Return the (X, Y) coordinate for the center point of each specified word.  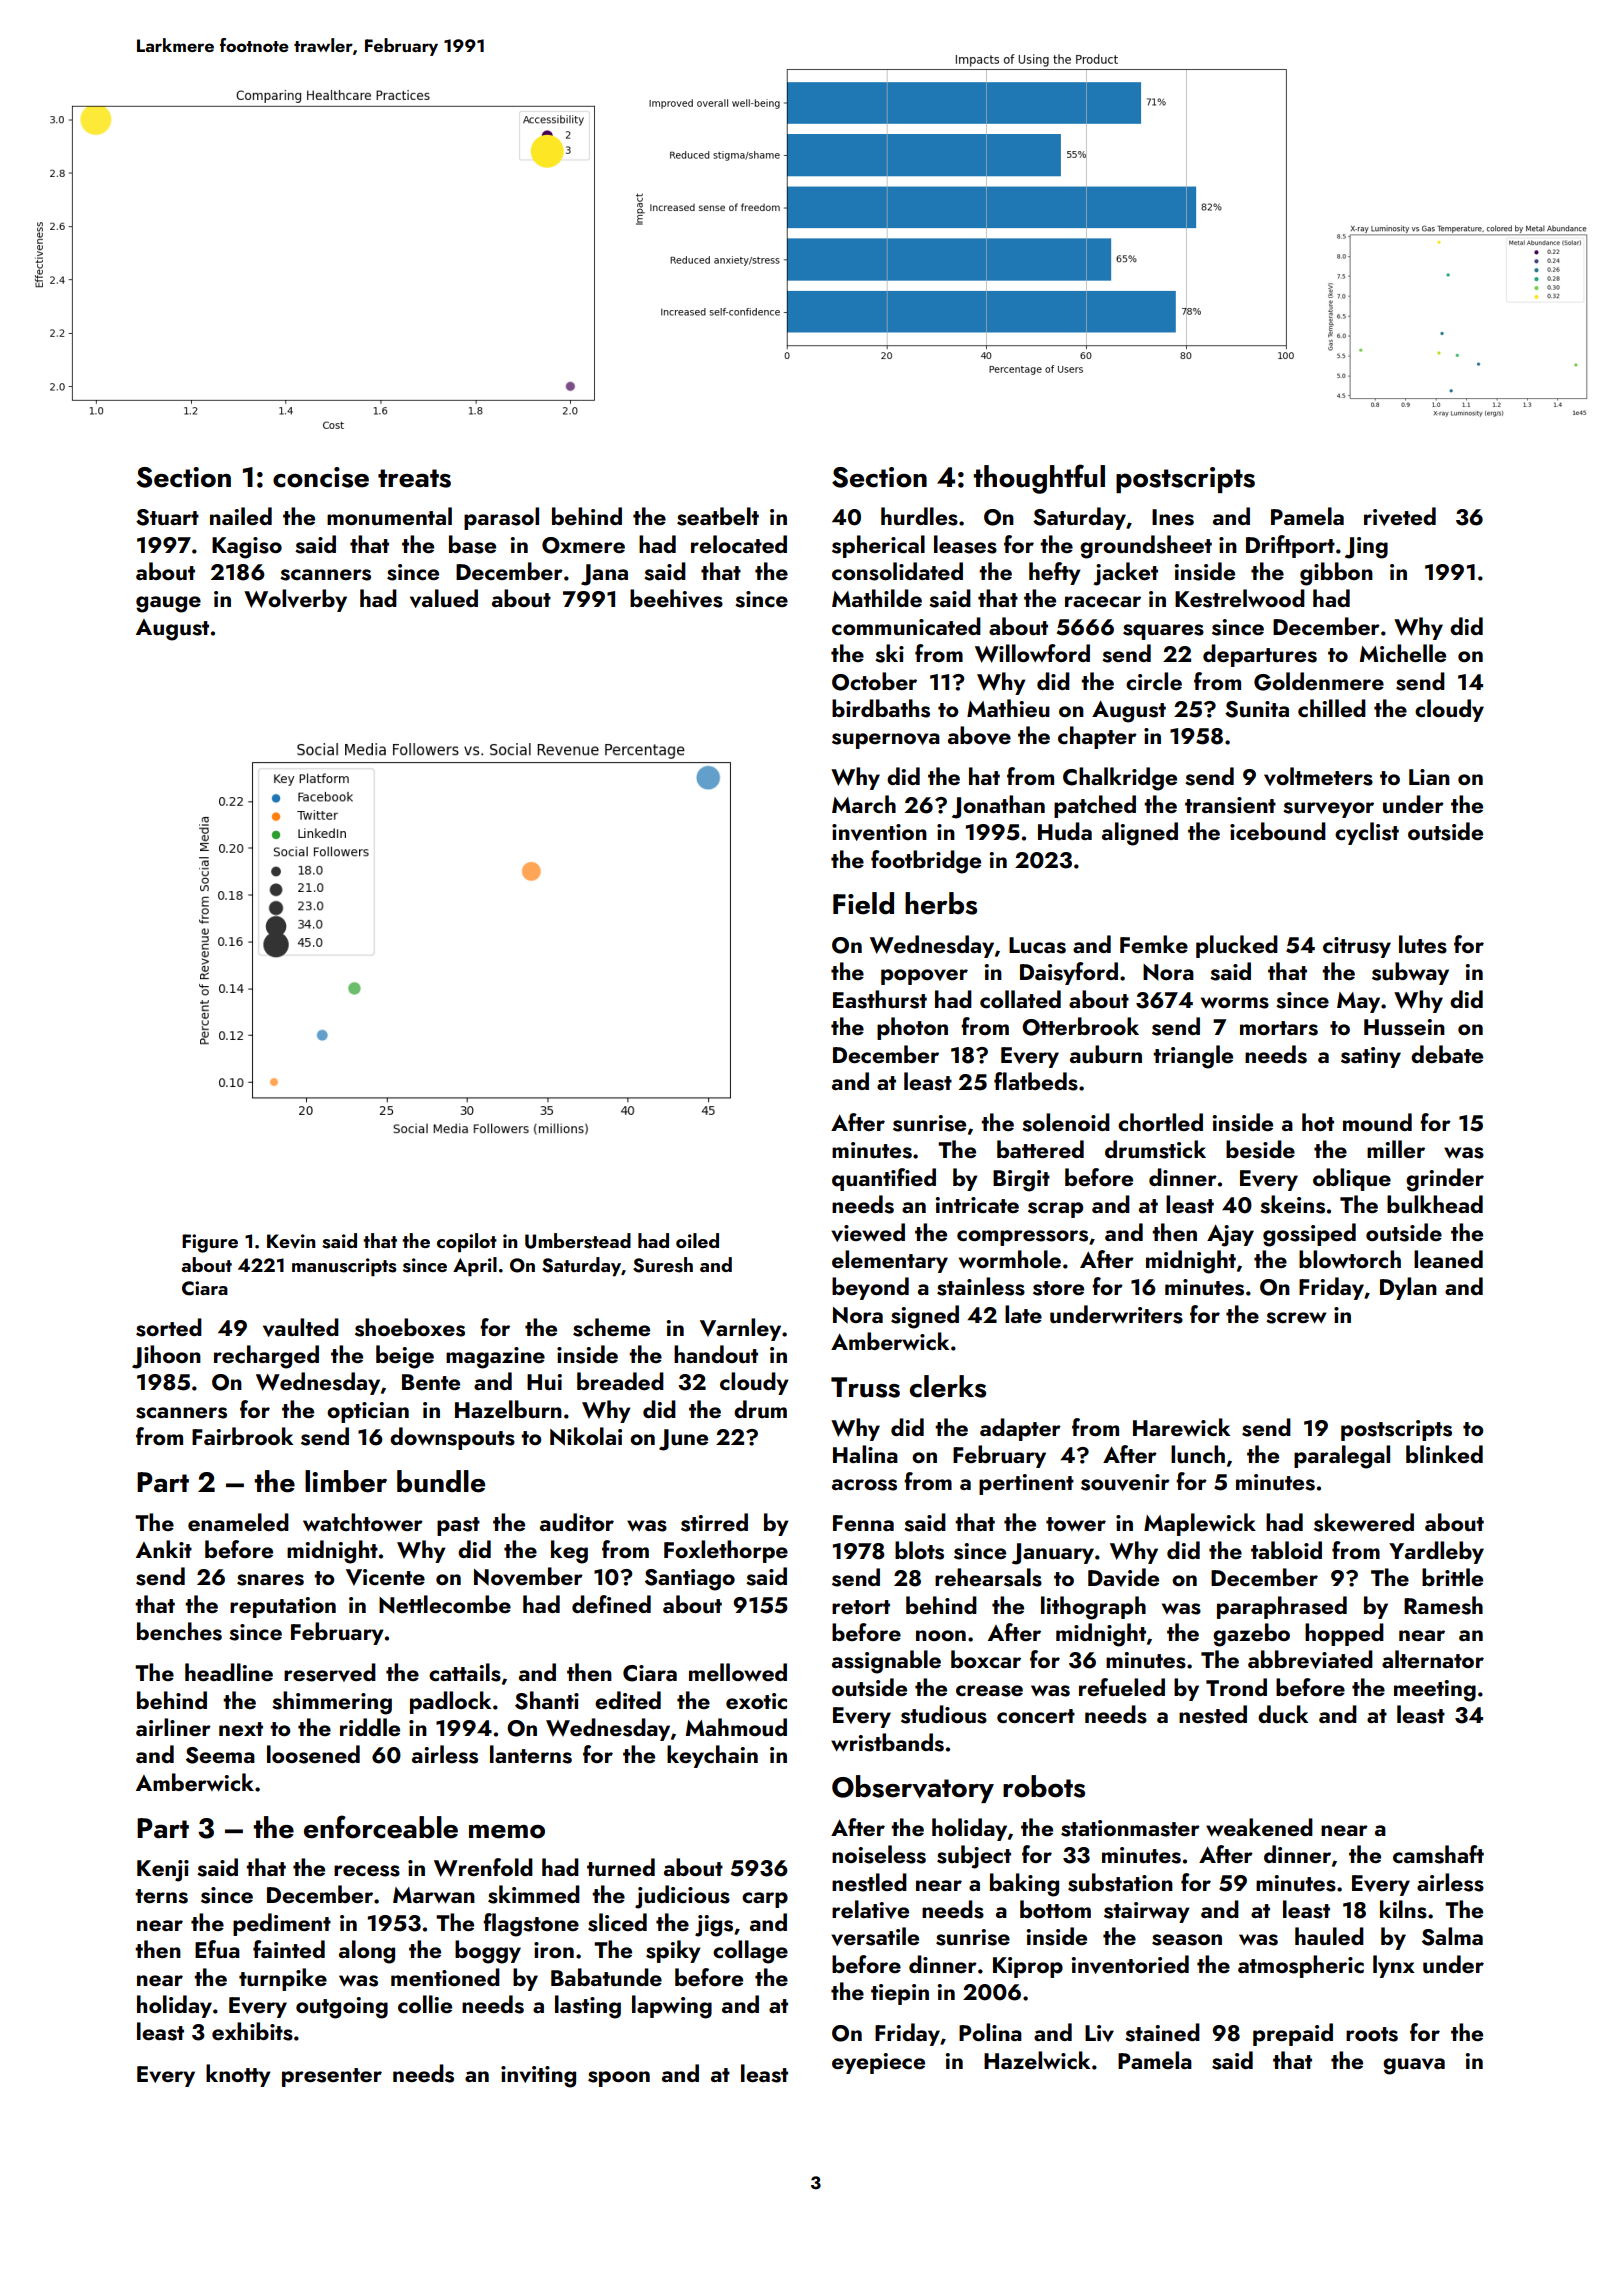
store (1058, 1288)
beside (1260, 1149)
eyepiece (878, 2063)
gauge (168, 604)
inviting (538, 2077)
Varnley (740, 1329)
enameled (238, 1522)
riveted (1400, 516)
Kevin (291, 1241)
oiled (697, 1240)
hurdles (919, 516)
